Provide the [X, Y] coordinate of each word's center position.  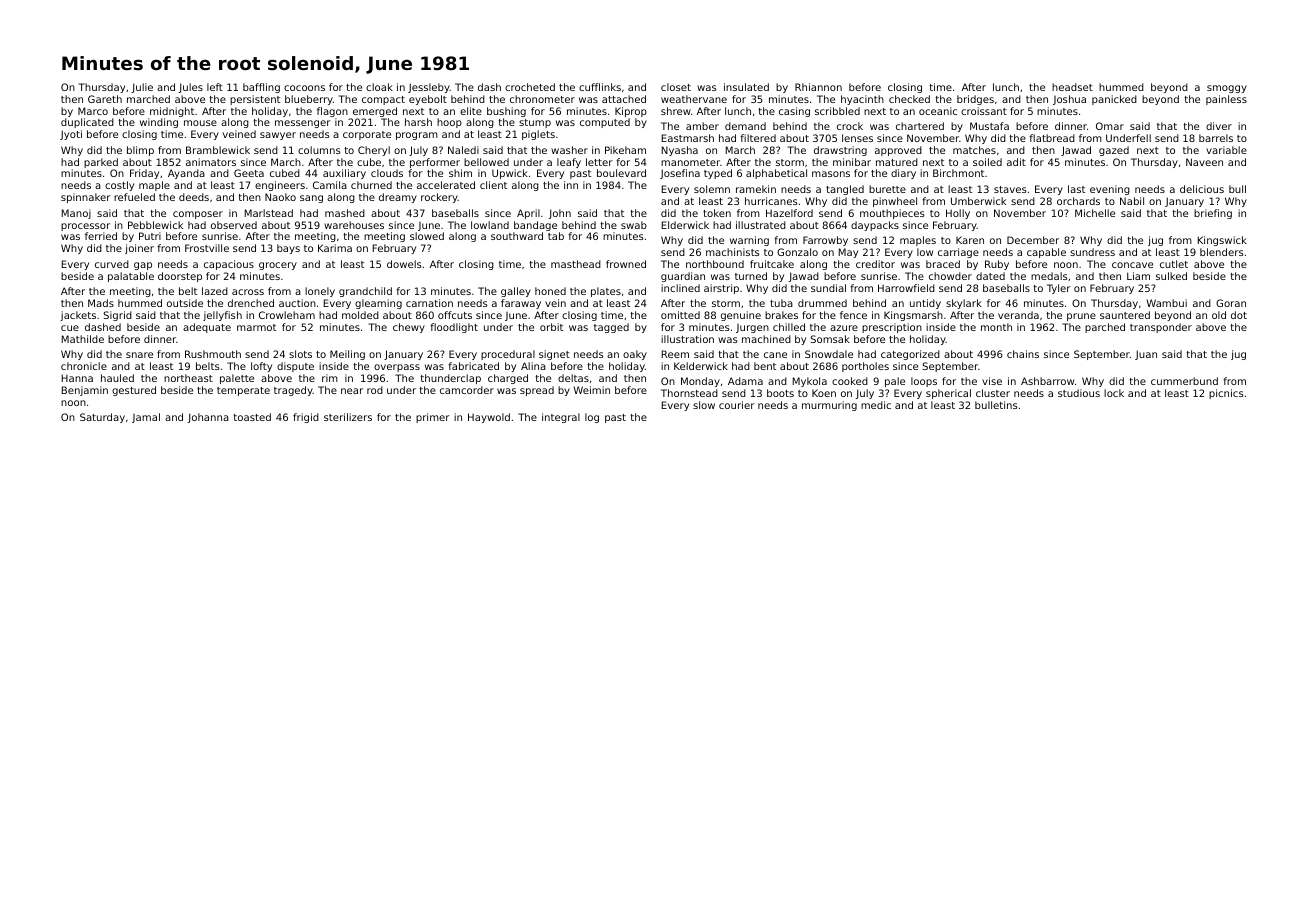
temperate [243, 391]
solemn [712, 189]
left [215, 87]
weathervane [694, 99]
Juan [1146, 355]
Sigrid [117, 316]
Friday [144, 174]
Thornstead [689, 393]
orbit [551, 327]
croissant [984, 111]
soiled [987, 162]
